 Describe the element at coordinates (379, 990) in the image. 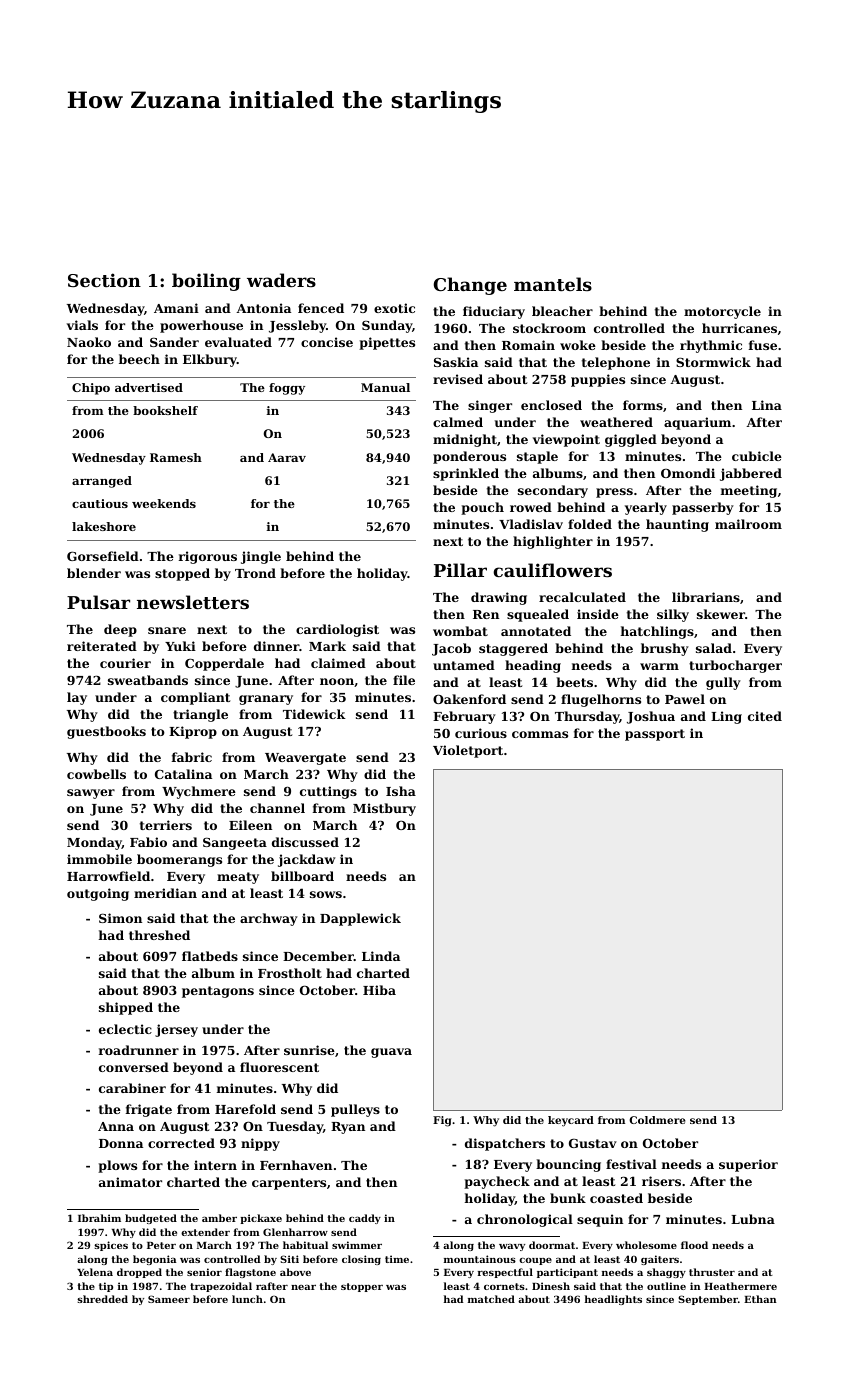

I see `Hiba` at that location.
